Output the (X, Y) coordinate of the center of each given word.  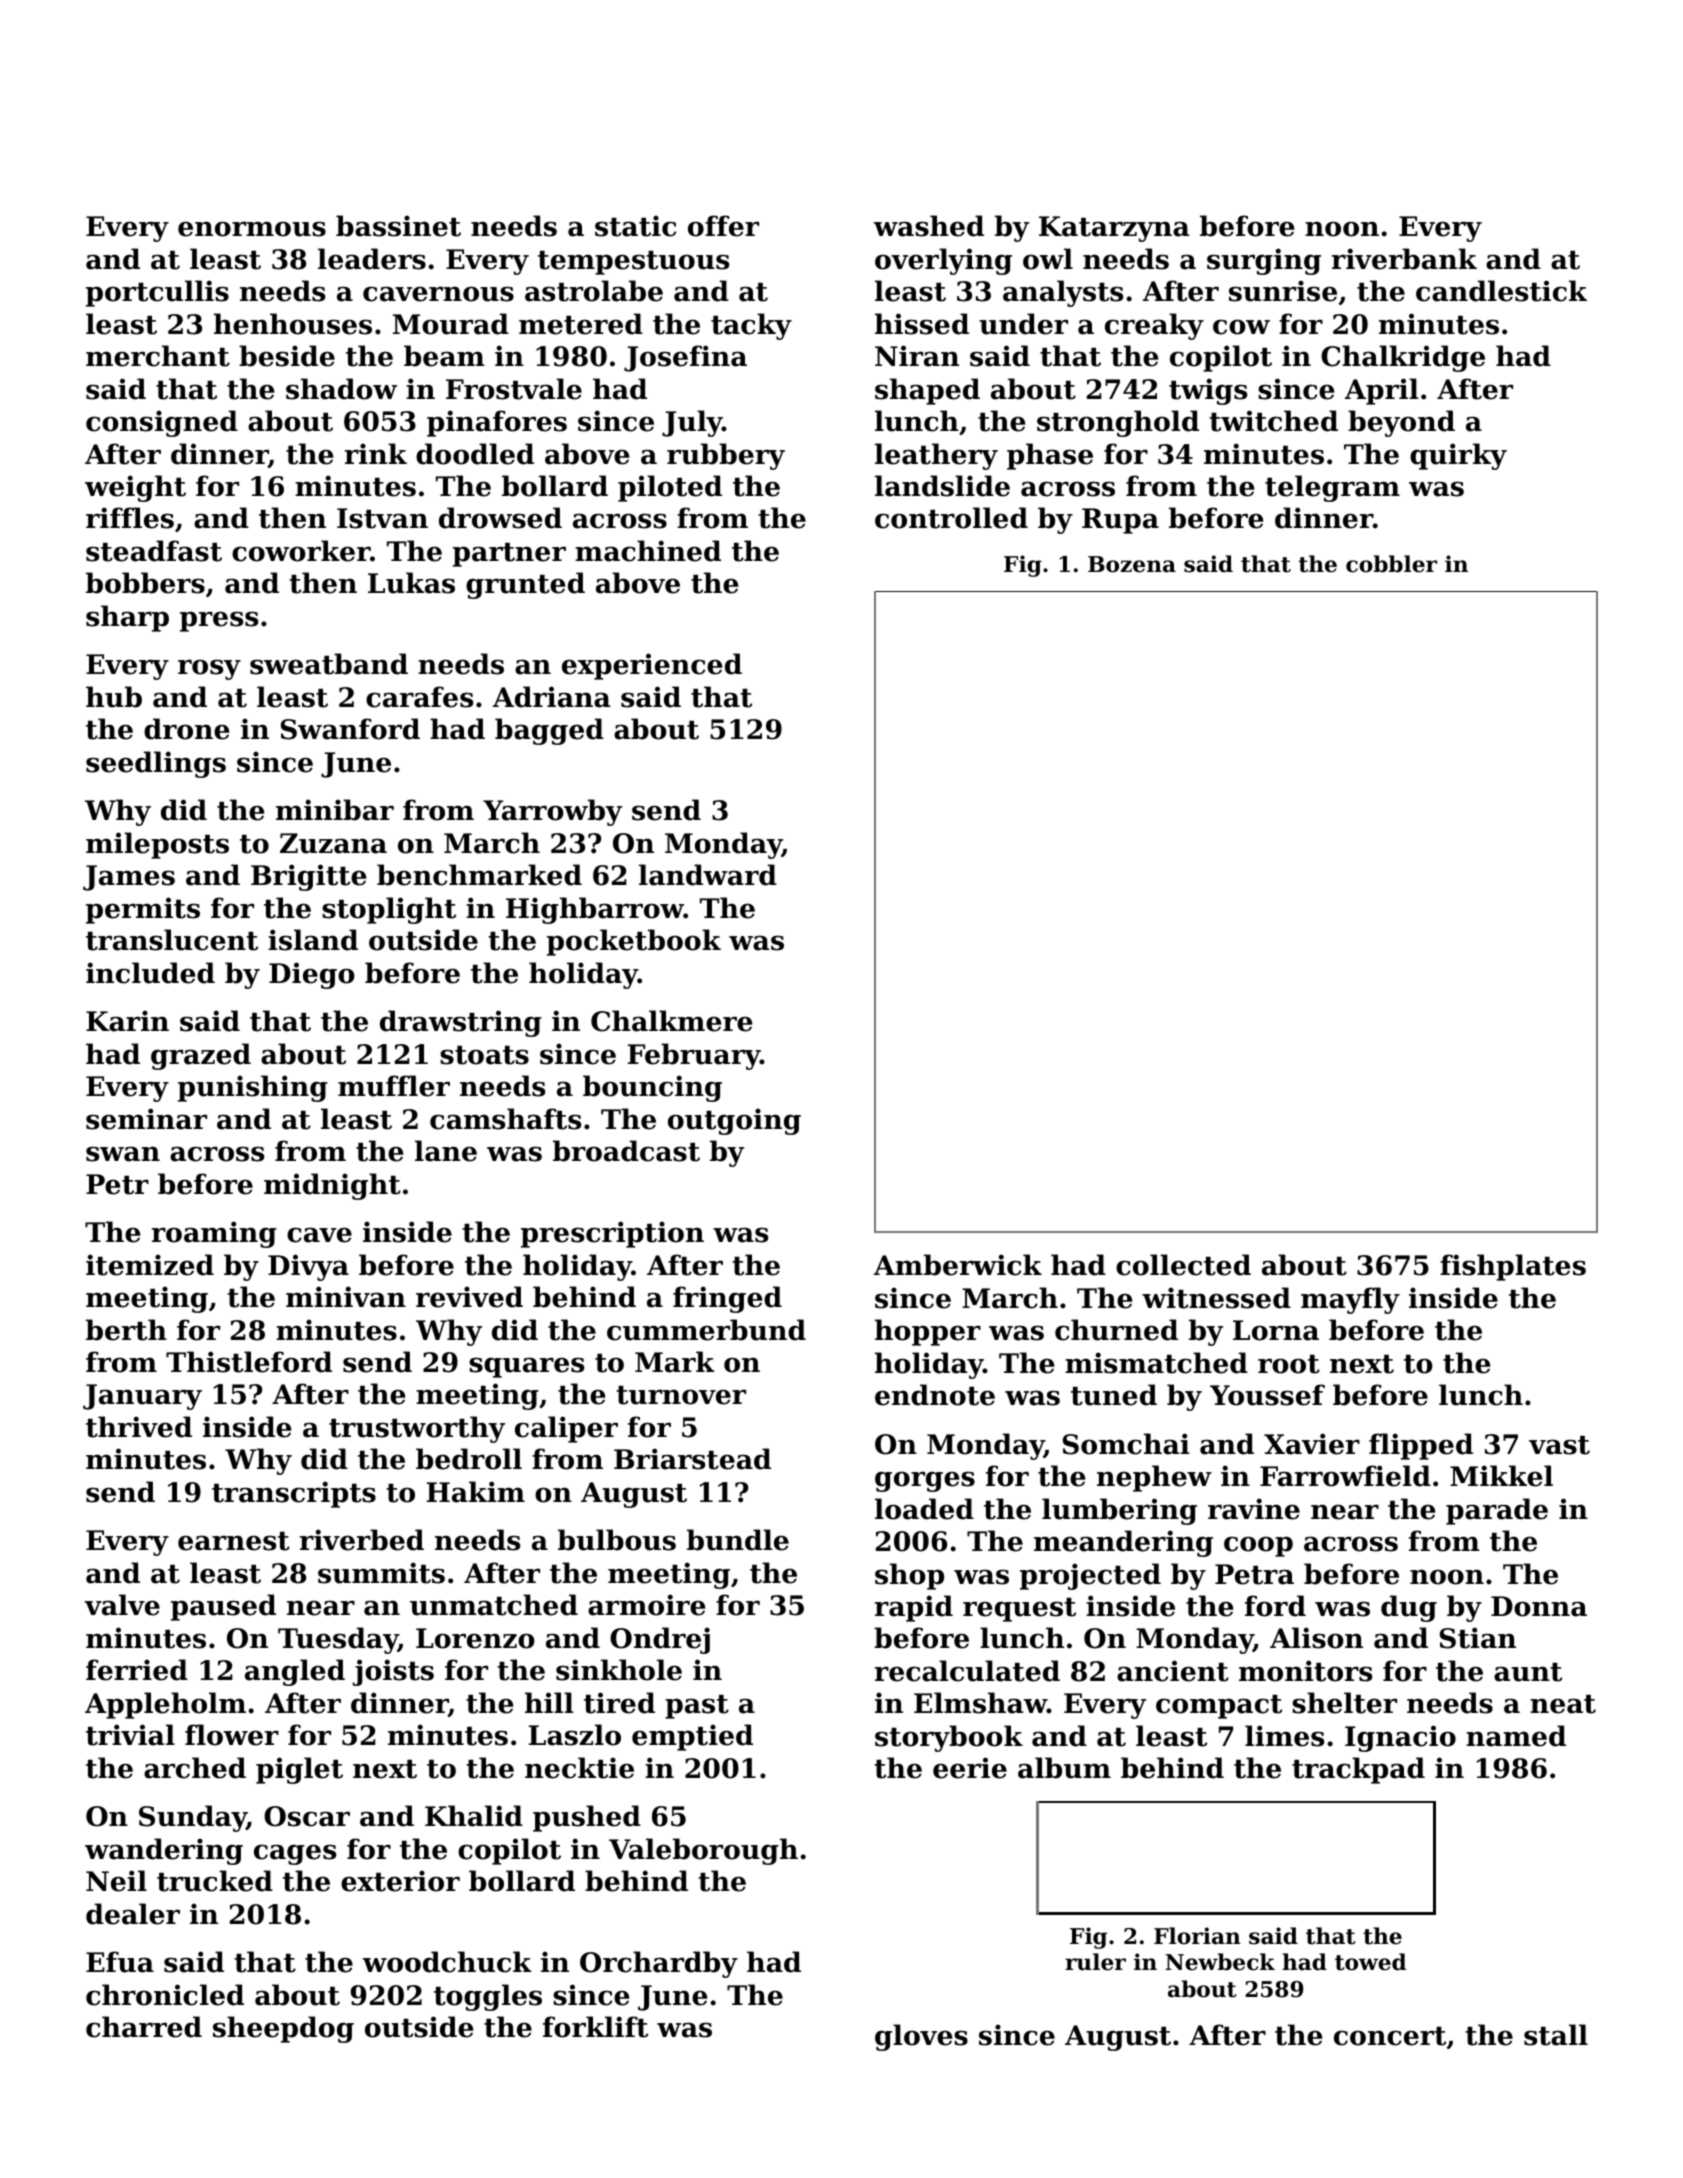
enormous (252, 229)
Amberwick (958, 1265)
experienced (652, 666)
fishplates (1513, 1267)
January (142, 1397)
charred (144, 2027)
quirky (1458, 456)
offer (723, 226)
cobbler (1391, 564)
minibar (335, 810)
